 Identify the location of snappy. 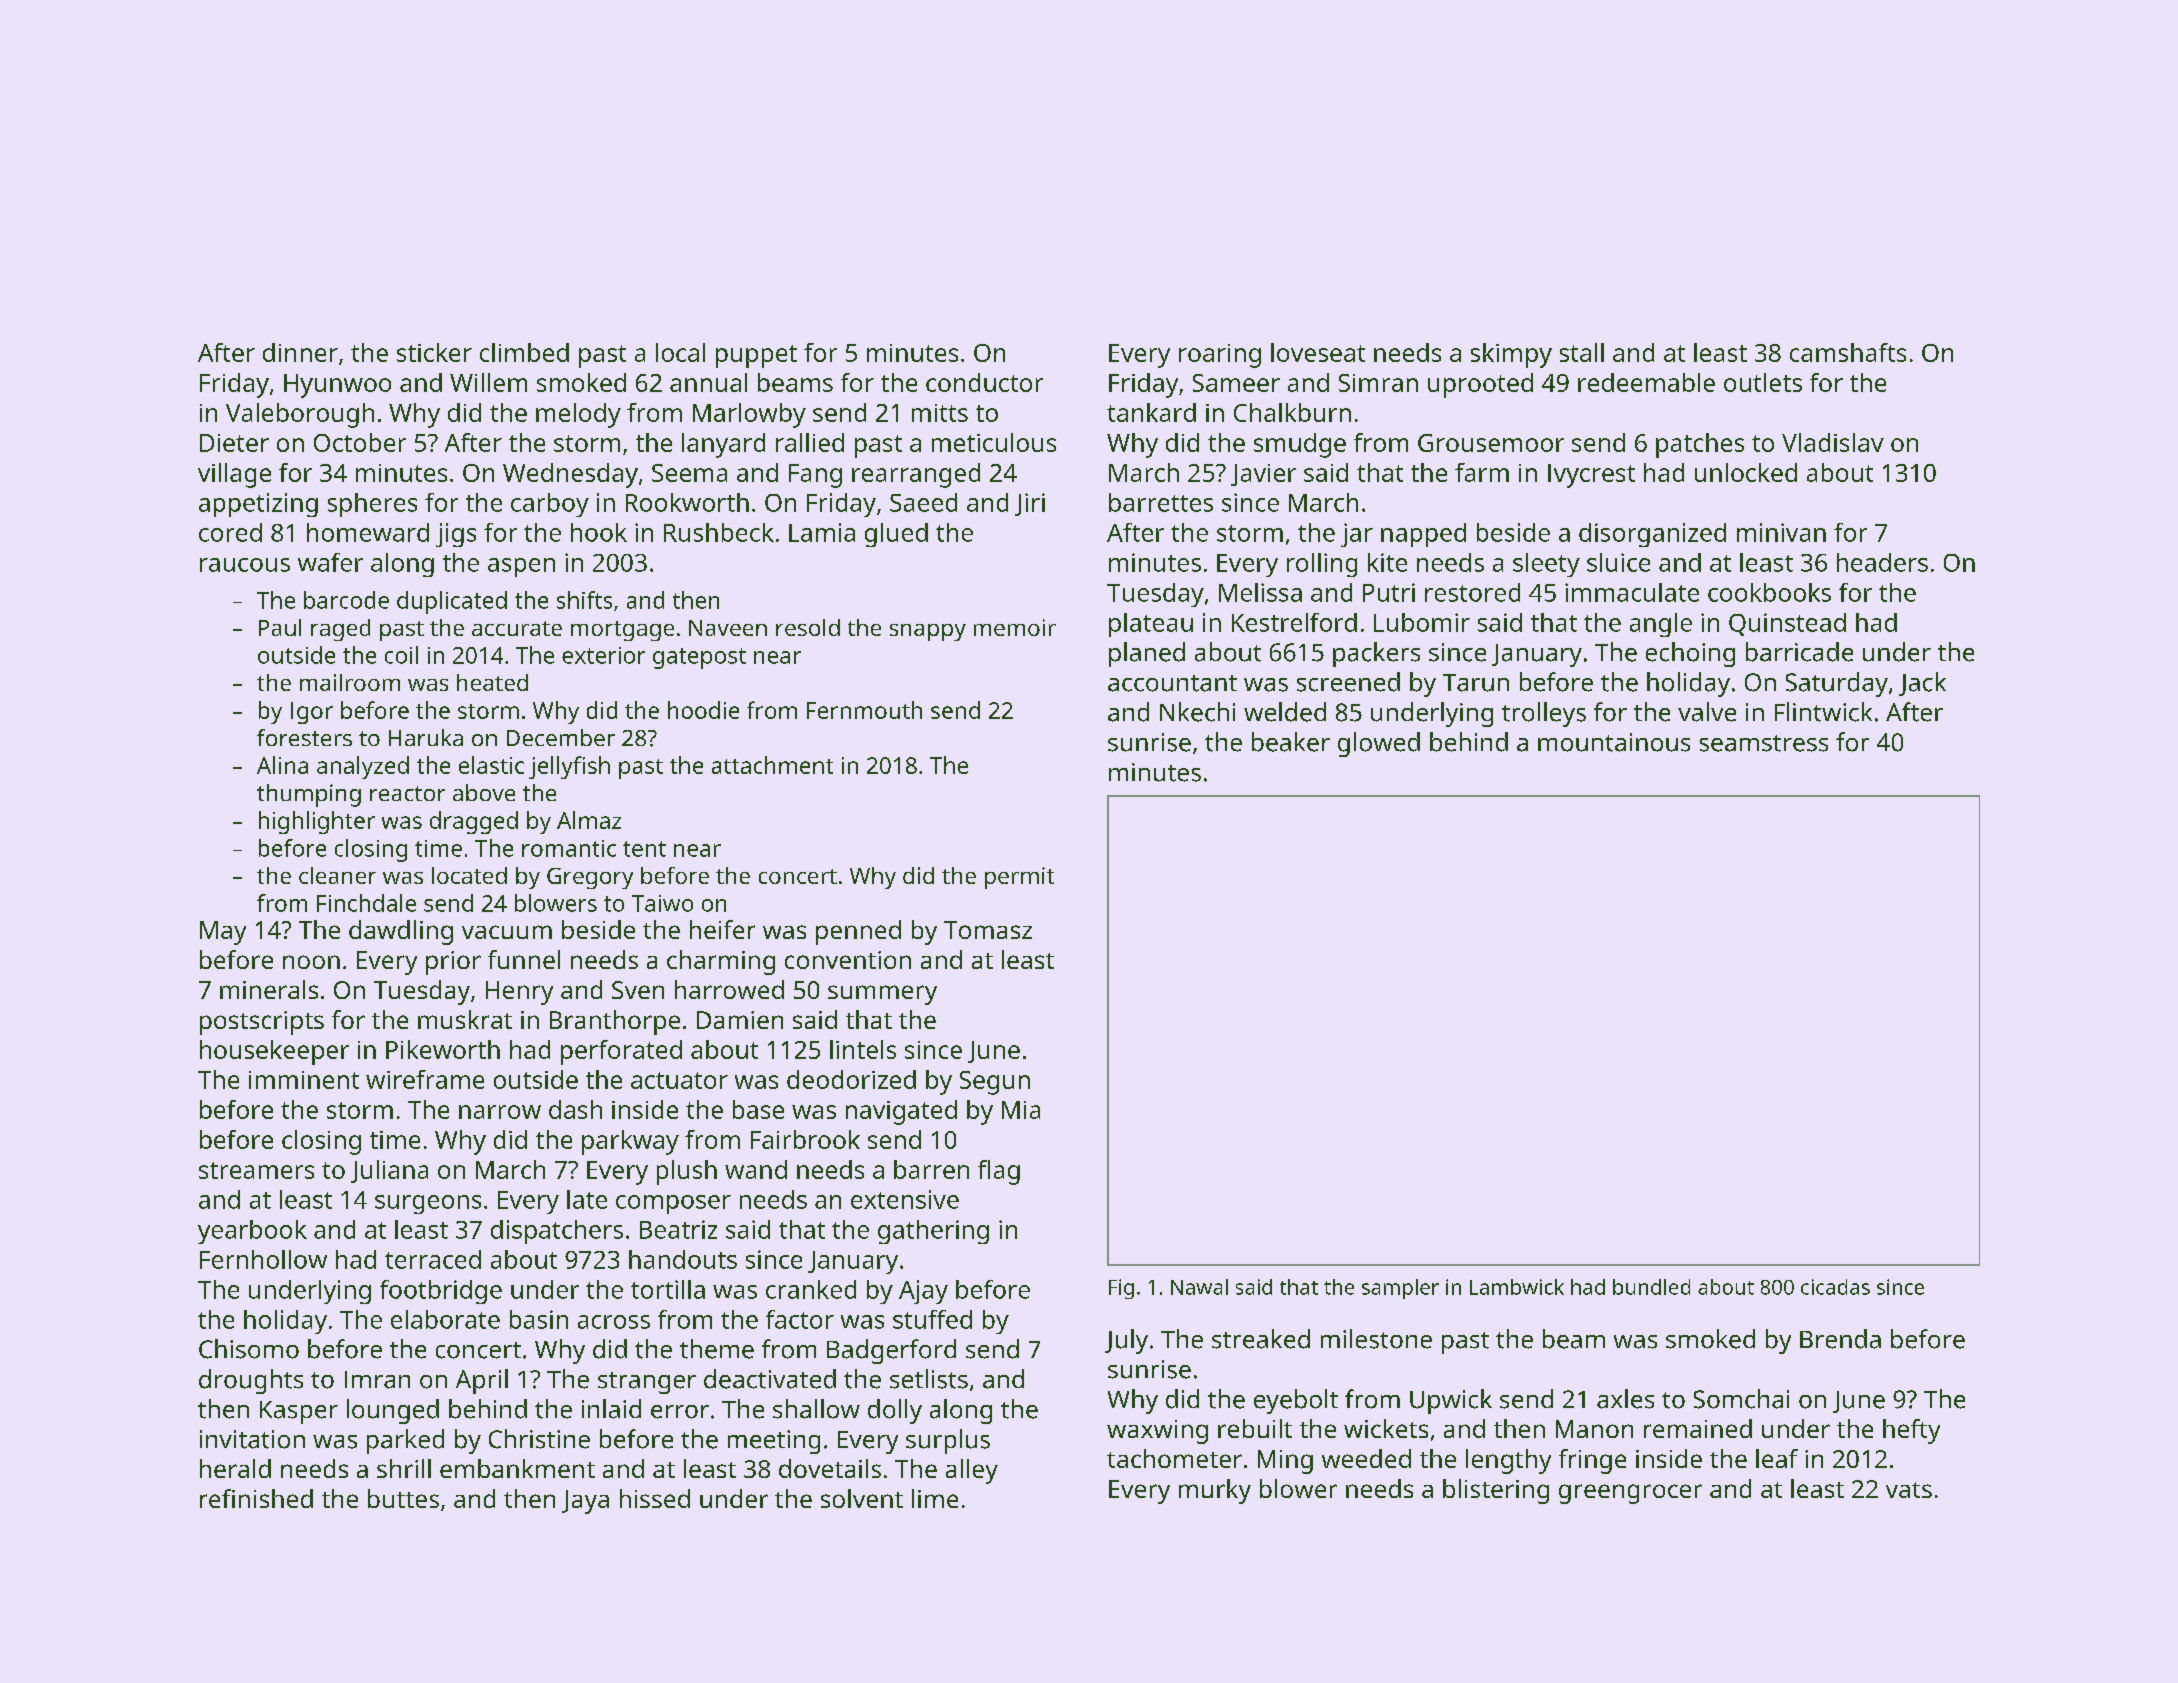
(928, 632).
